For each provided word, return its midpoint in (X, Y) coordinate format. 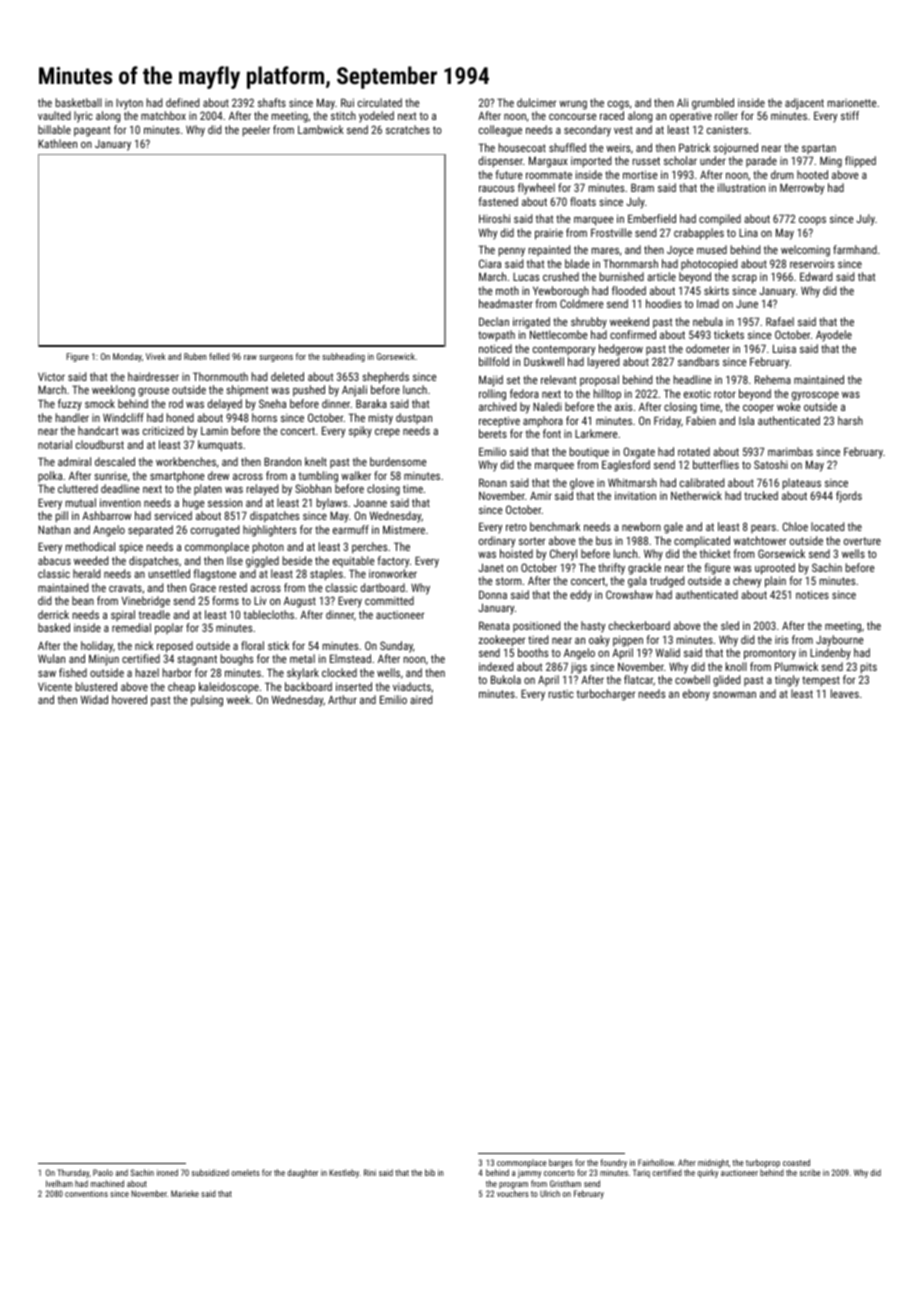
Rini (370, 1172)
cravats (125, 588)
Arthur (342, 699)
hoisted (516, 553)
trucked (761, 495)
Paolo (103, 1172)
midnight (713, 1163)
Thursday (73, 1173)
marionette (852, 103)
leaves (845, 693)
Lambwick (321, 129)
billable (54, 129)
